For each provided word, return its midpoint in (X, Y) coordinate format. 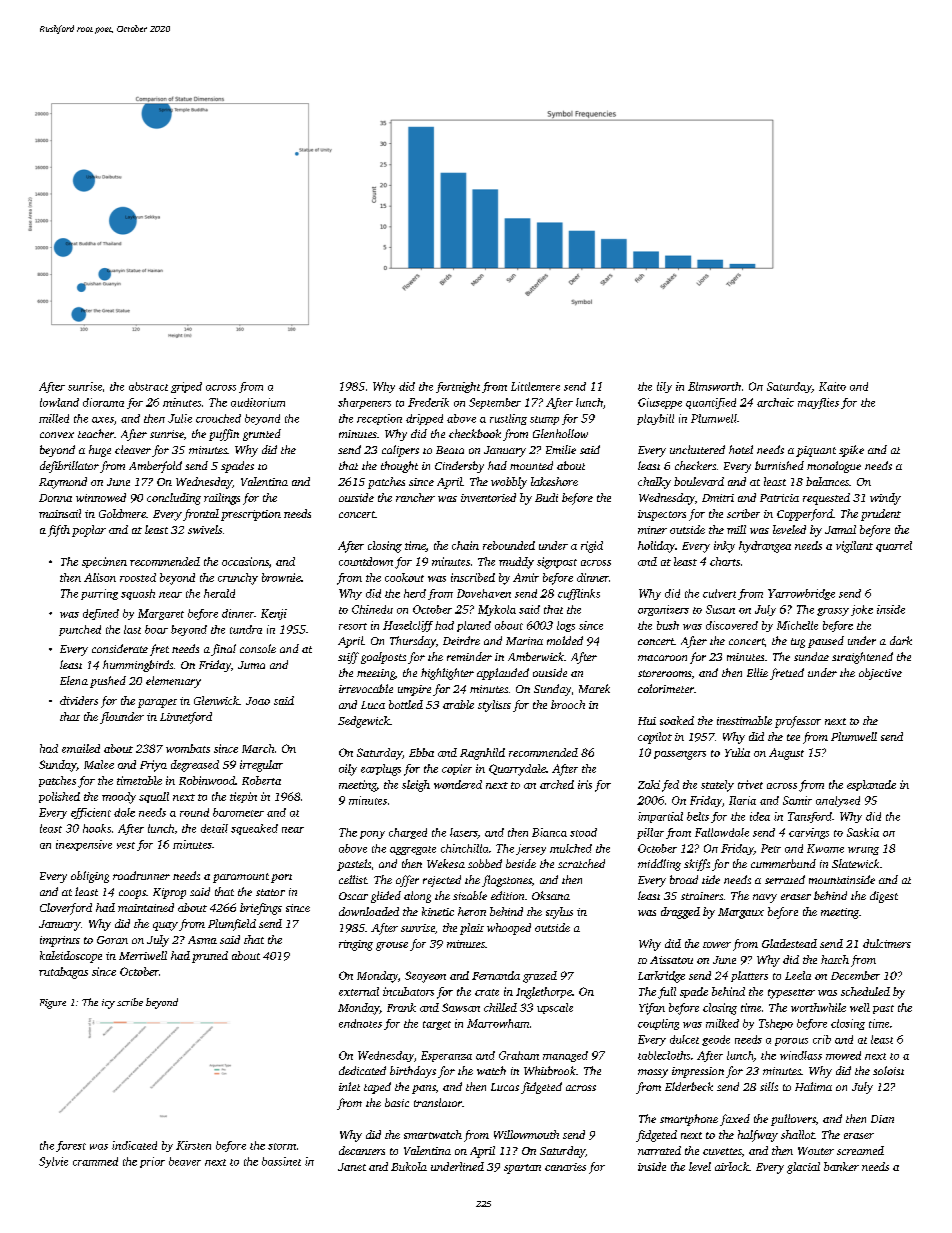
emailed (81, 748)
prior (152, 1162)
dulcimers (887, 943)
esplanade (871, 785)
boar (156, 629)
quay (165, 926)
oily (348, 770)
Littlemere (535, 386)
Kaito (832, 386)
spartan (522, 1169)
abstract (148, 386)
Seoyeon (425, 977)
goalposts (383, 658)
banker (841, 1166)
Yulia (737, 752)
